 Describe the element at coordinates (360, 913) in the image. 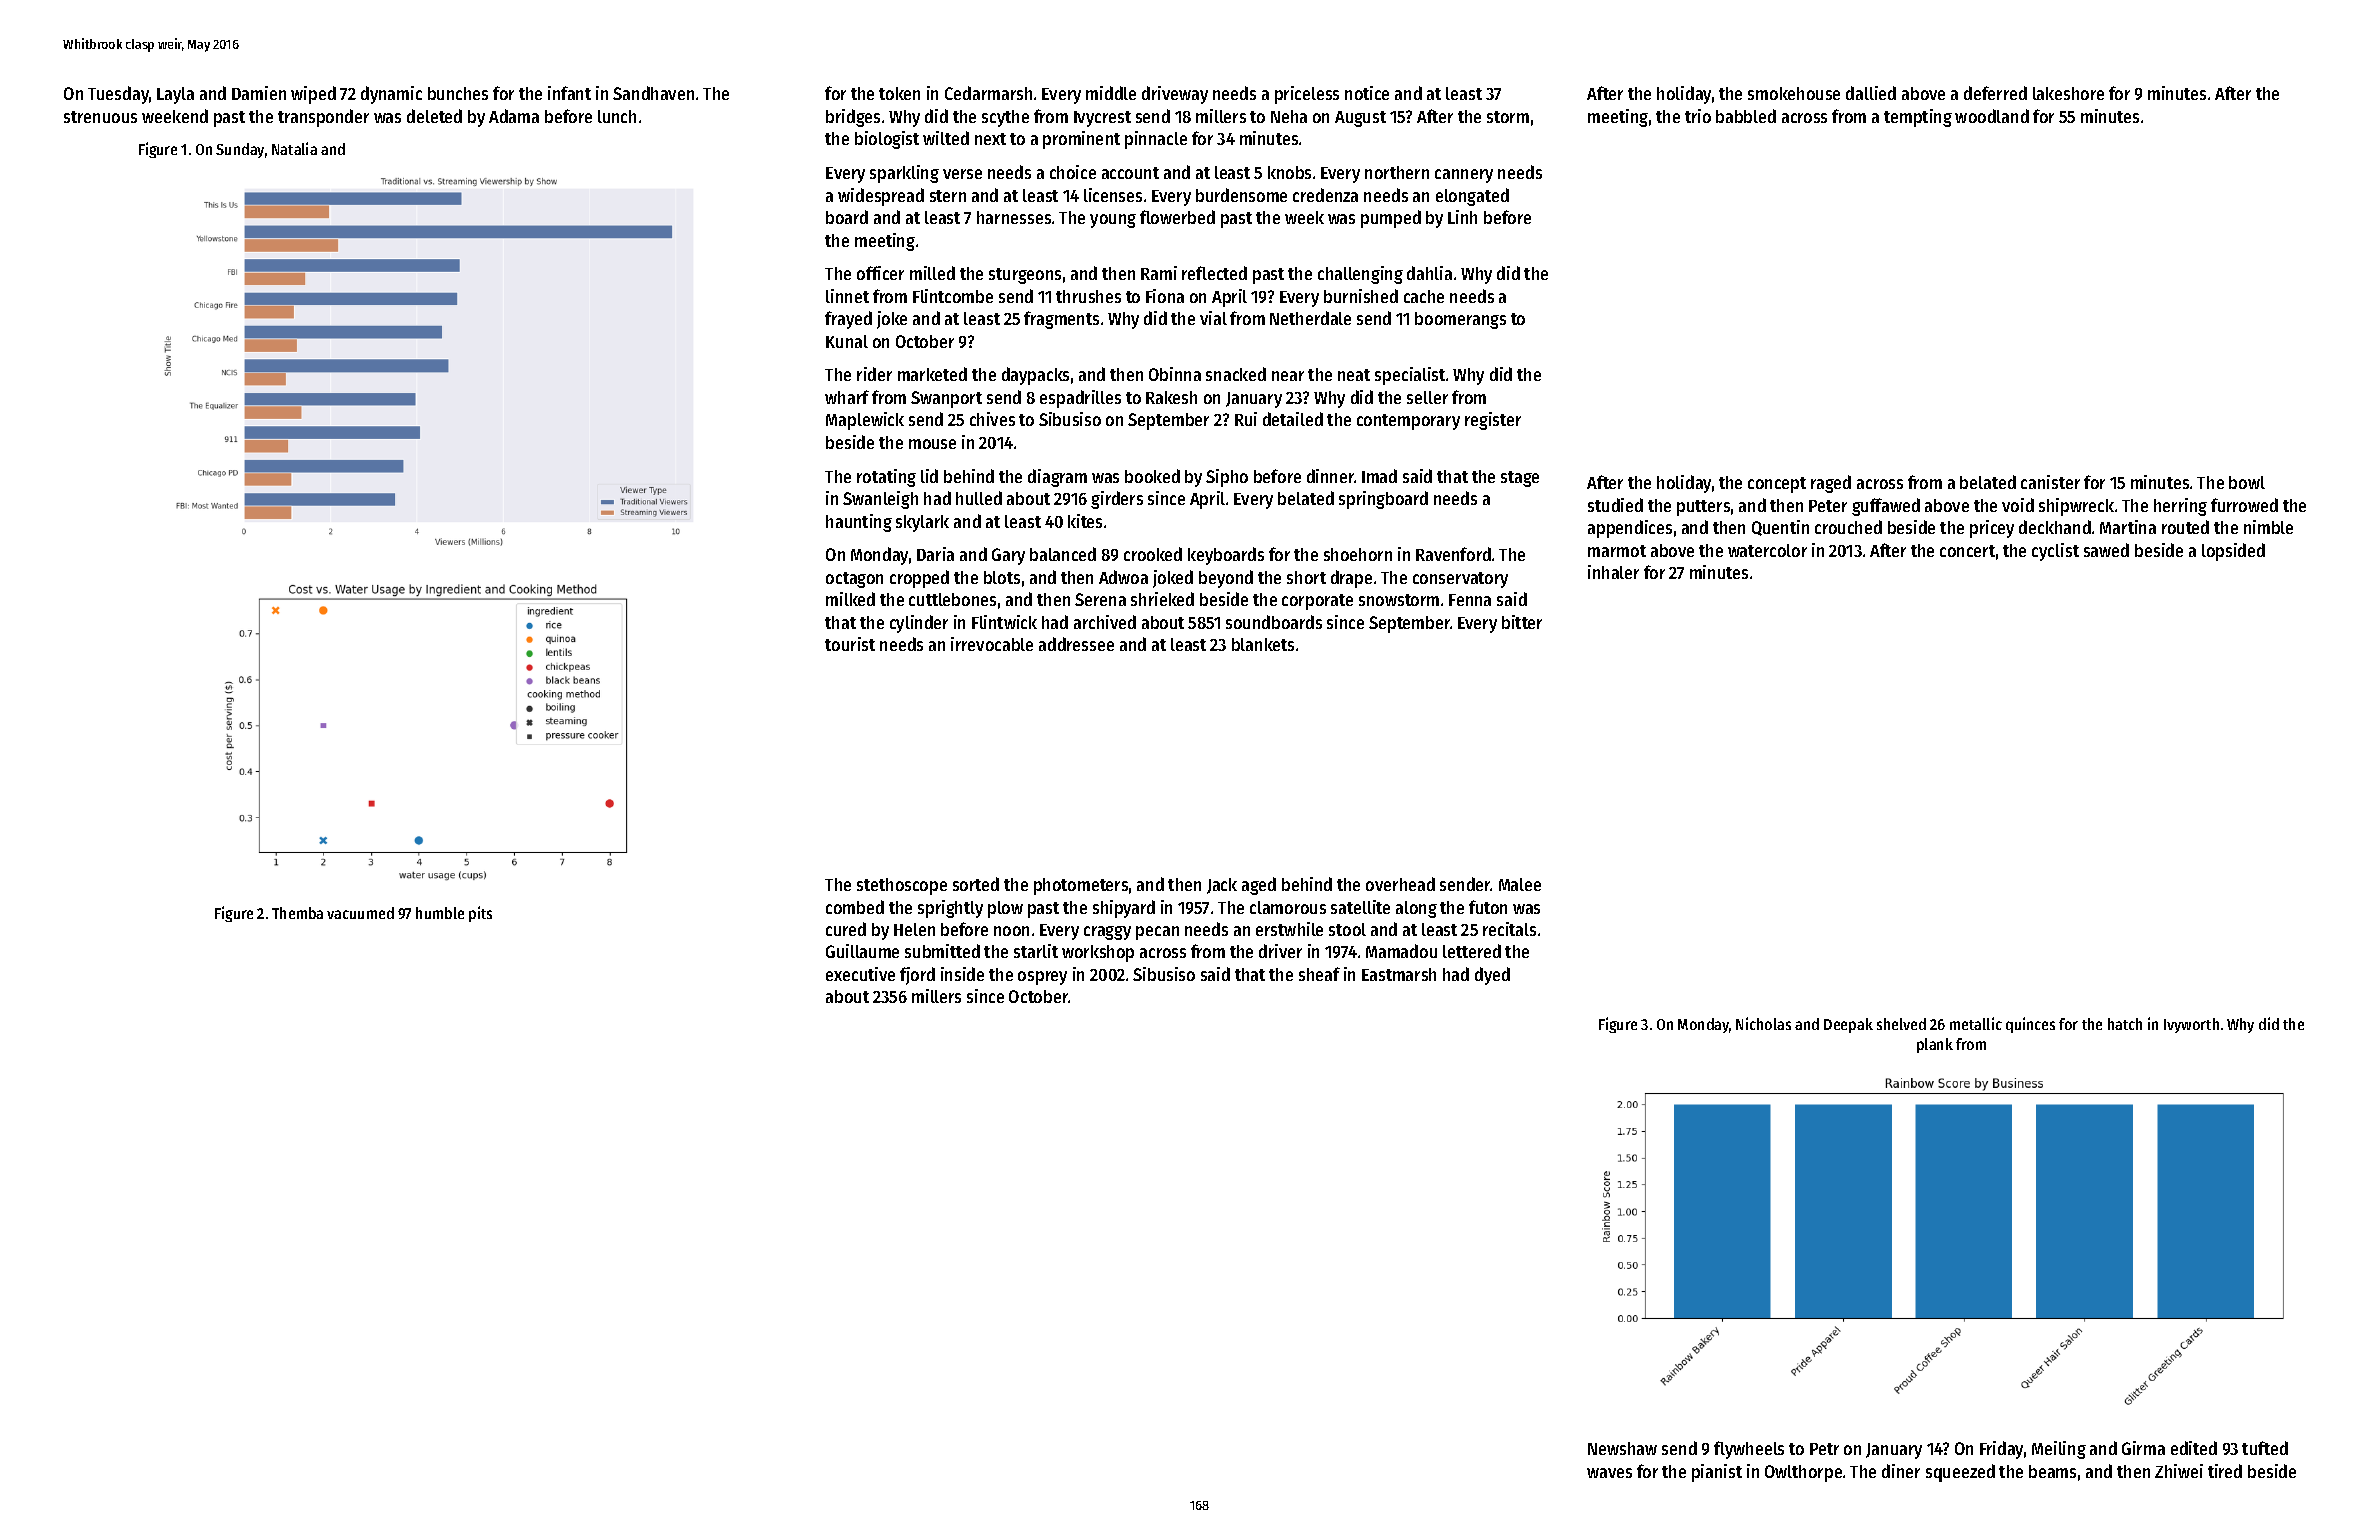

I see `vacuumed` at that location.
